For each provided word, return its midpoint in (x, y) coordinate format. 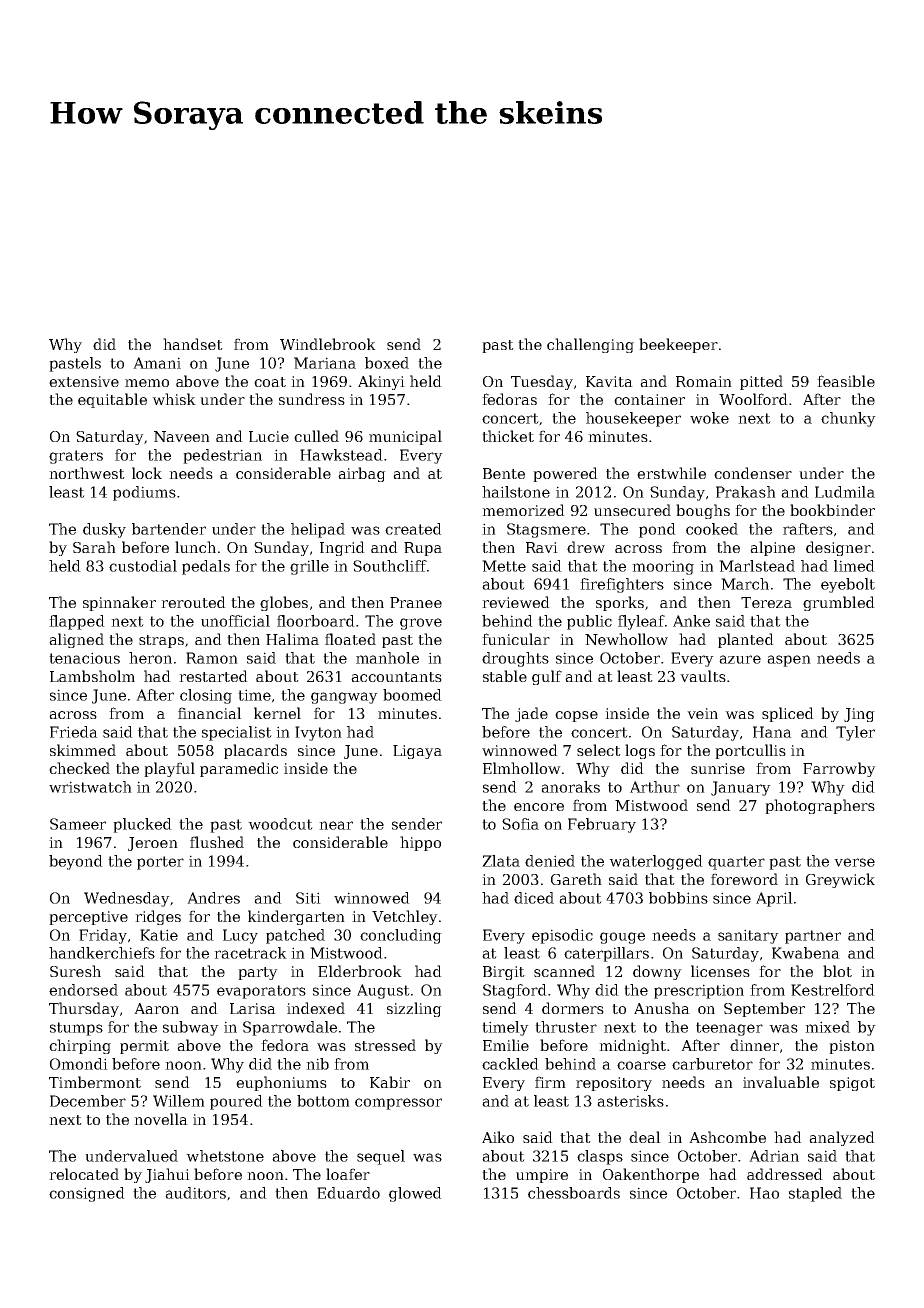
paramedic (239, 769)
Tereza (766, 602)
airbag (362, 474)
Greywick (840, 880)
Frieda (74, 732)
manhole (387, 658)
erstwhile (671, 473)
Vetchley (405, 917)
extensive (84, 381)
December (88, 1101)
